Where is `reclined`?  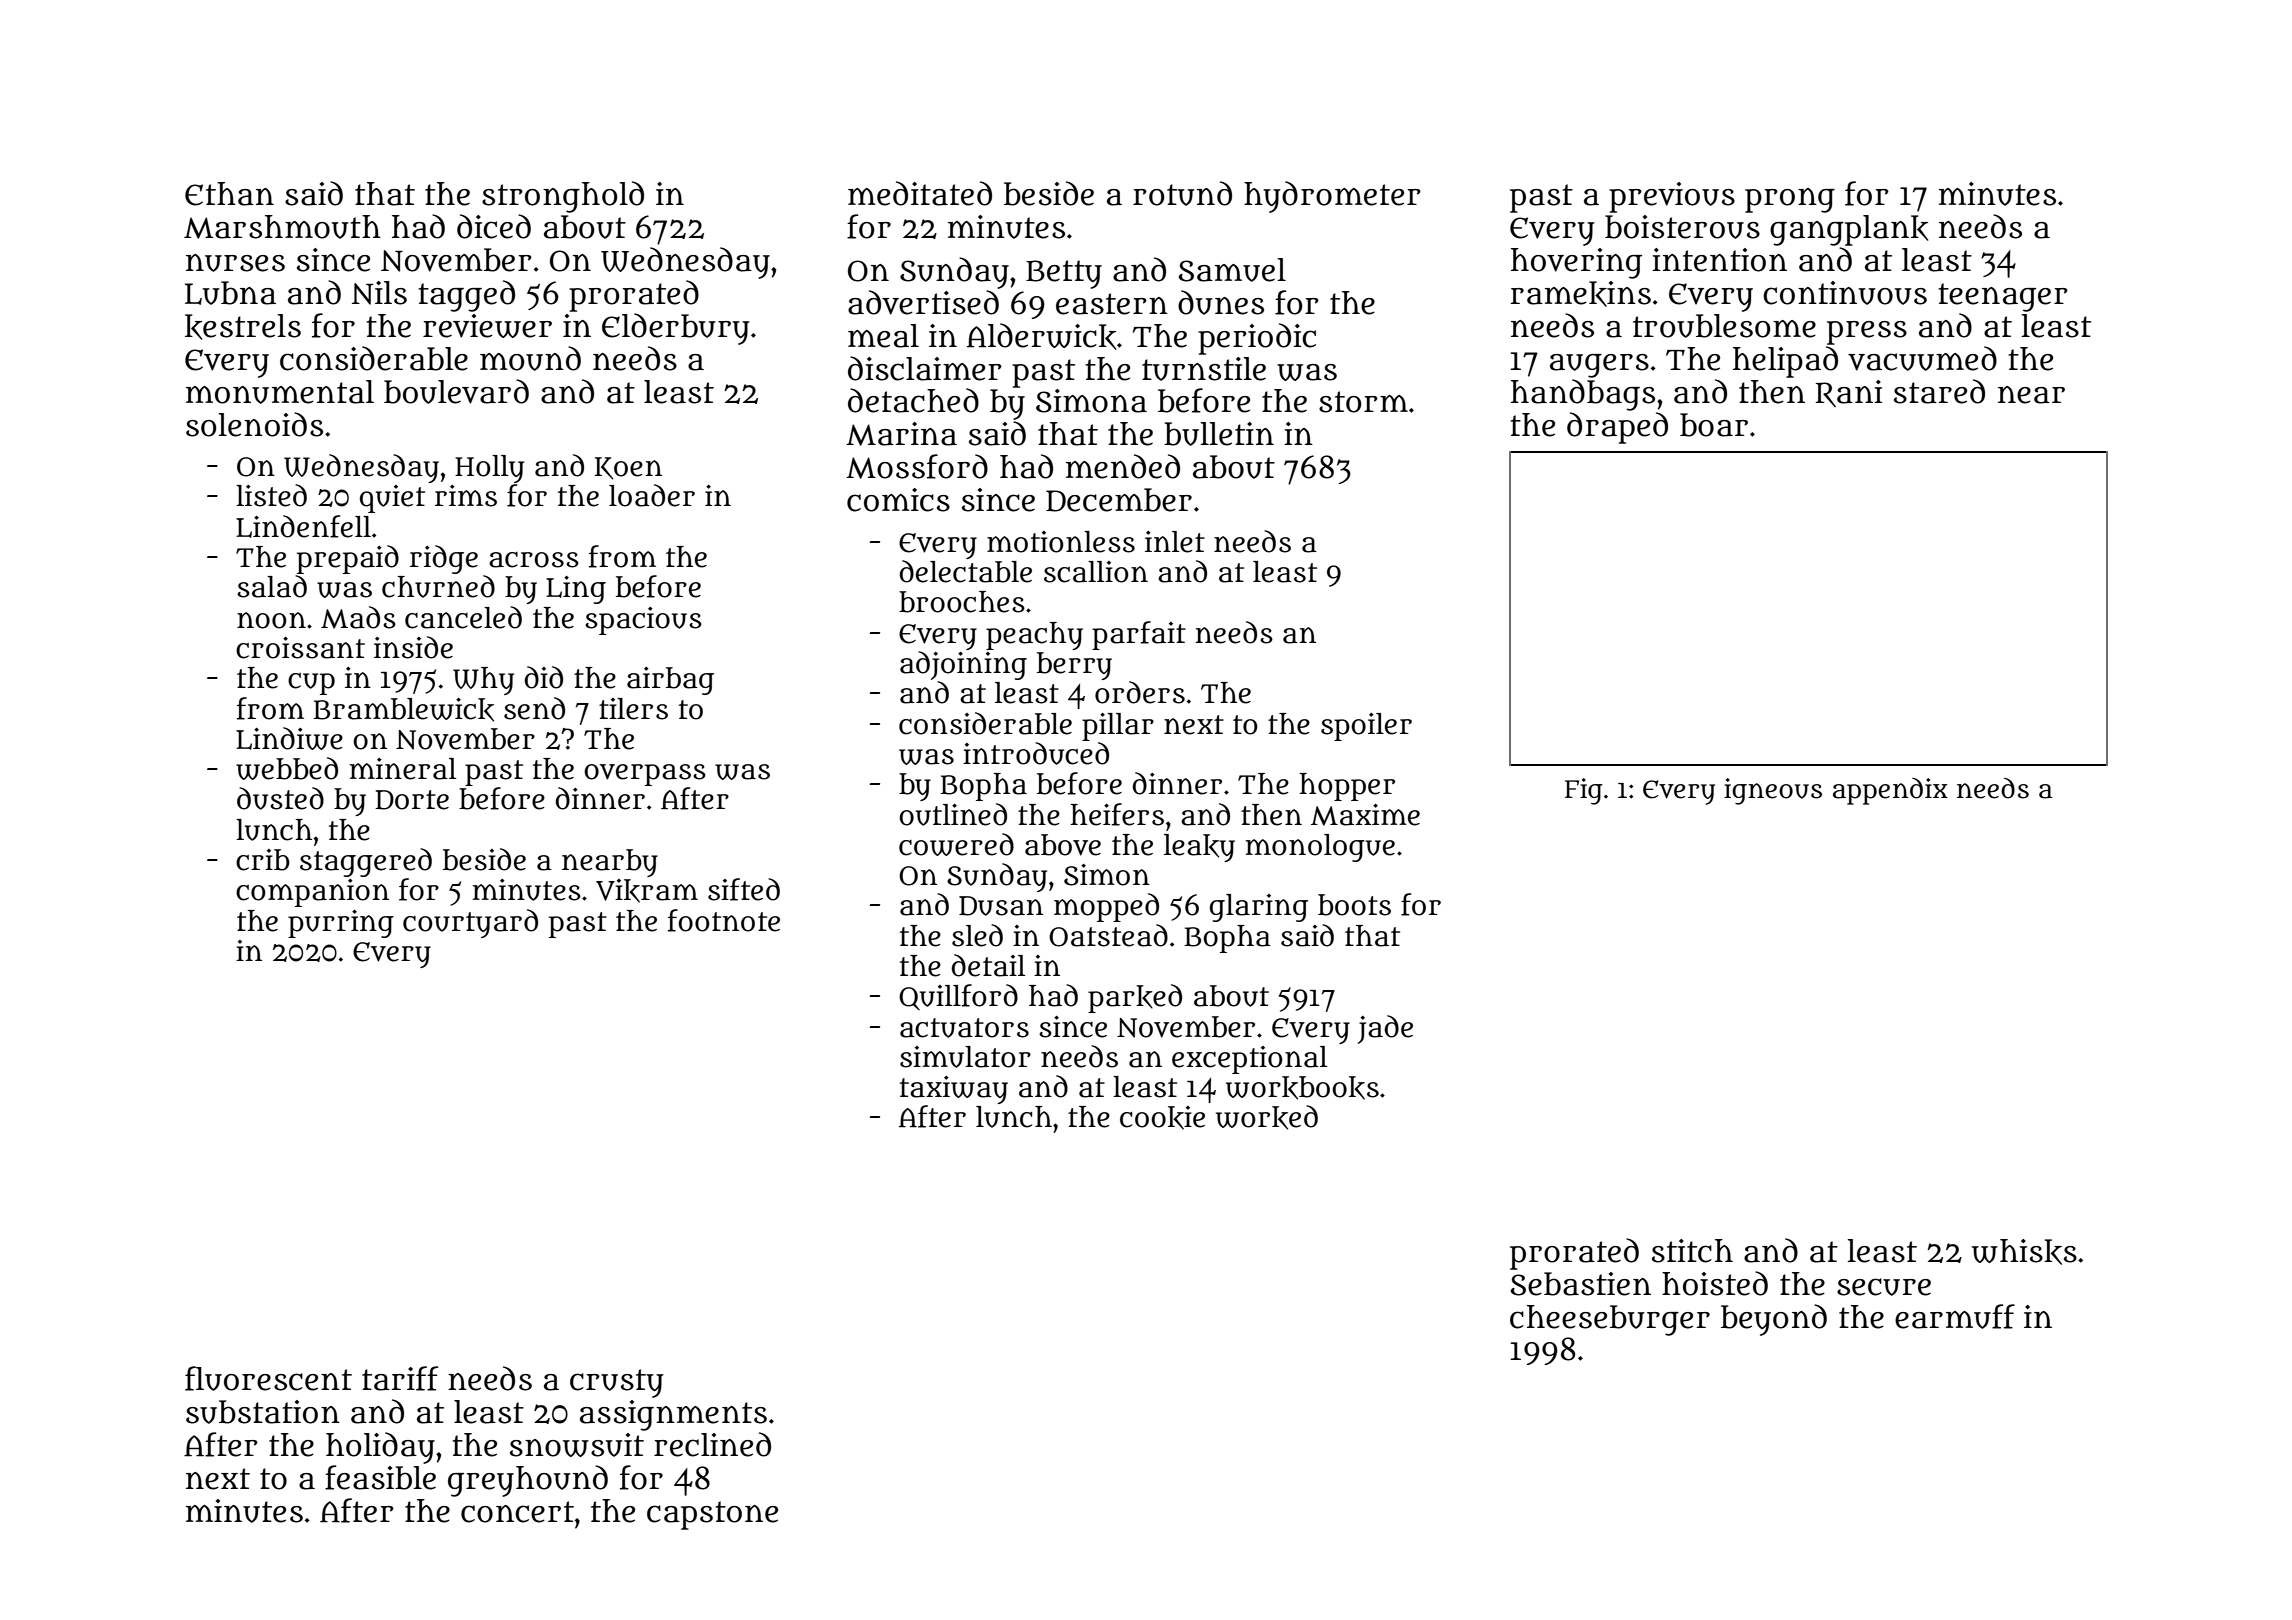 reclined is located at coordinates (712, 1444).
